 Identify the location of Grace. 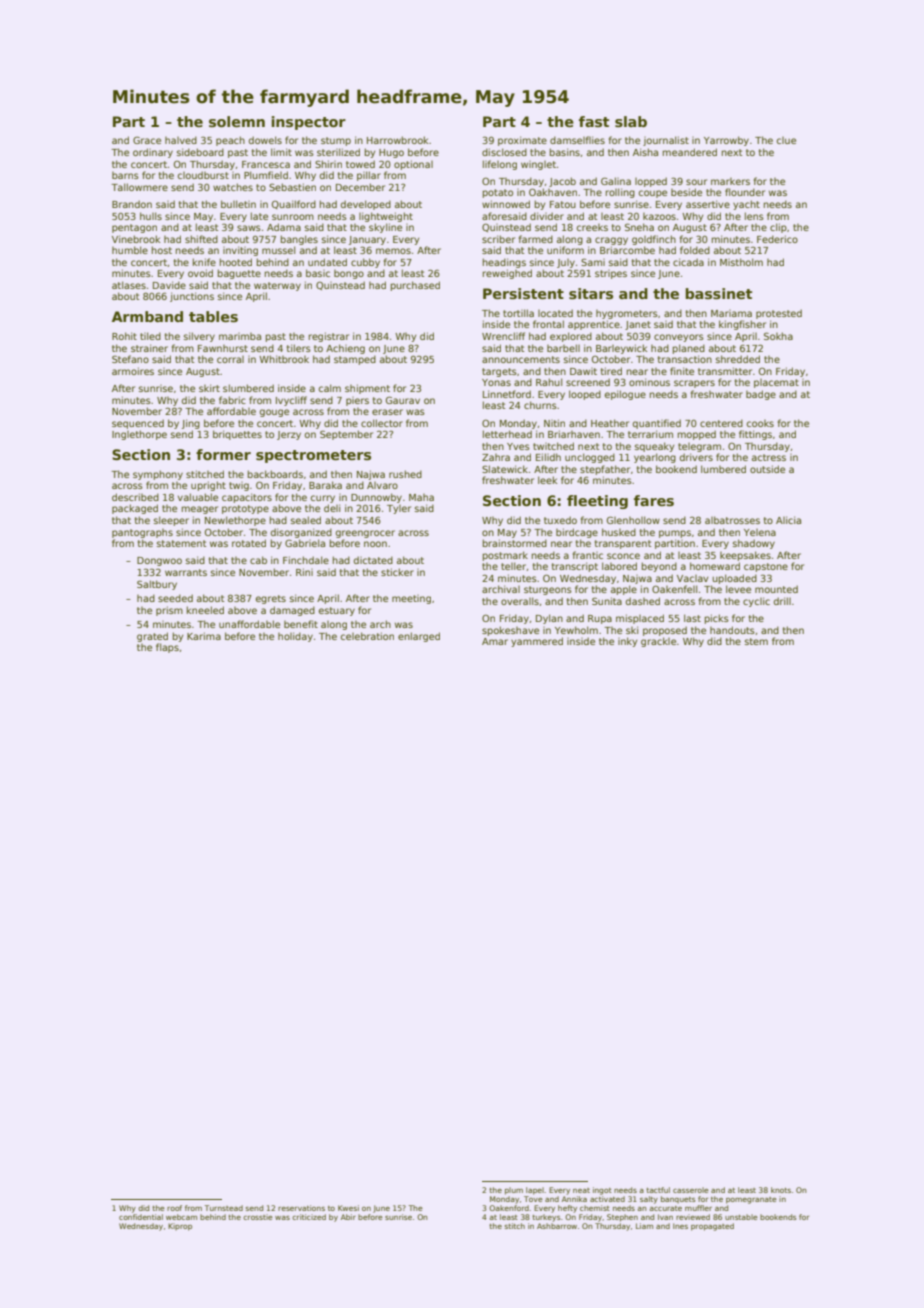
(147, 140).
